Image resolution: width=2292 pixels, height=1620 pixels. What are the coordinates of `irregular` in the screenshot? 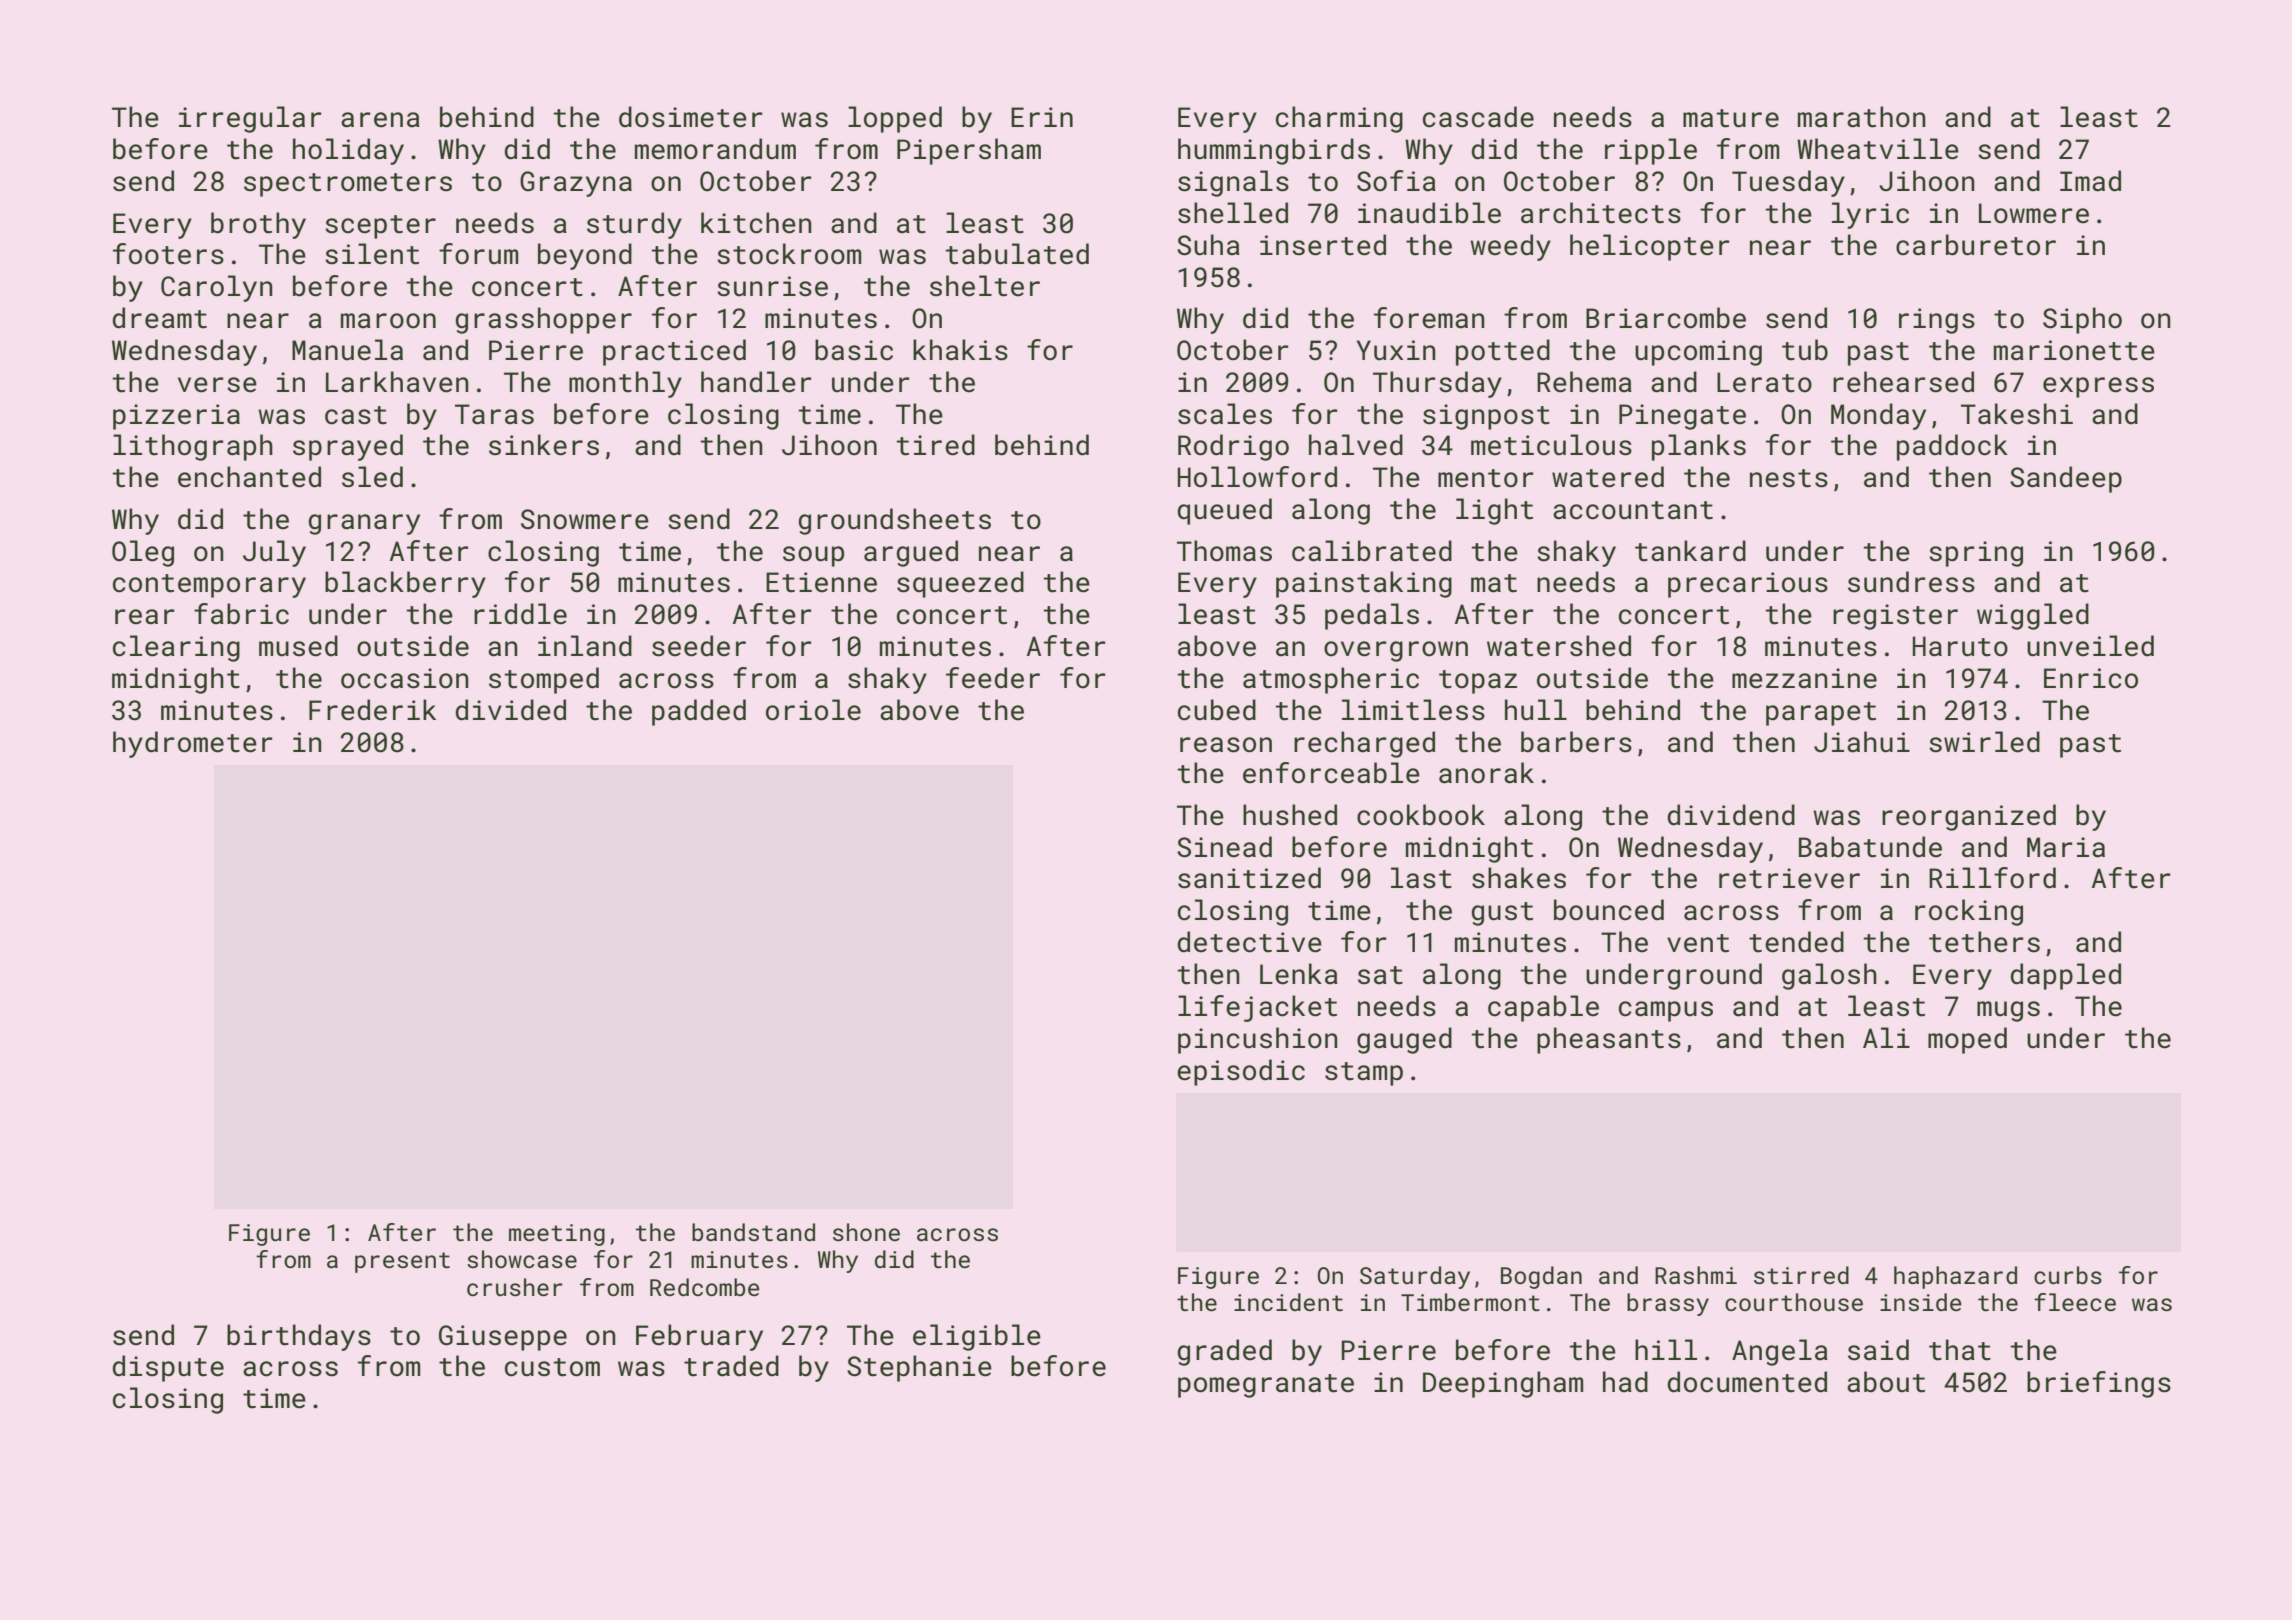 It's located at (250, 119).
